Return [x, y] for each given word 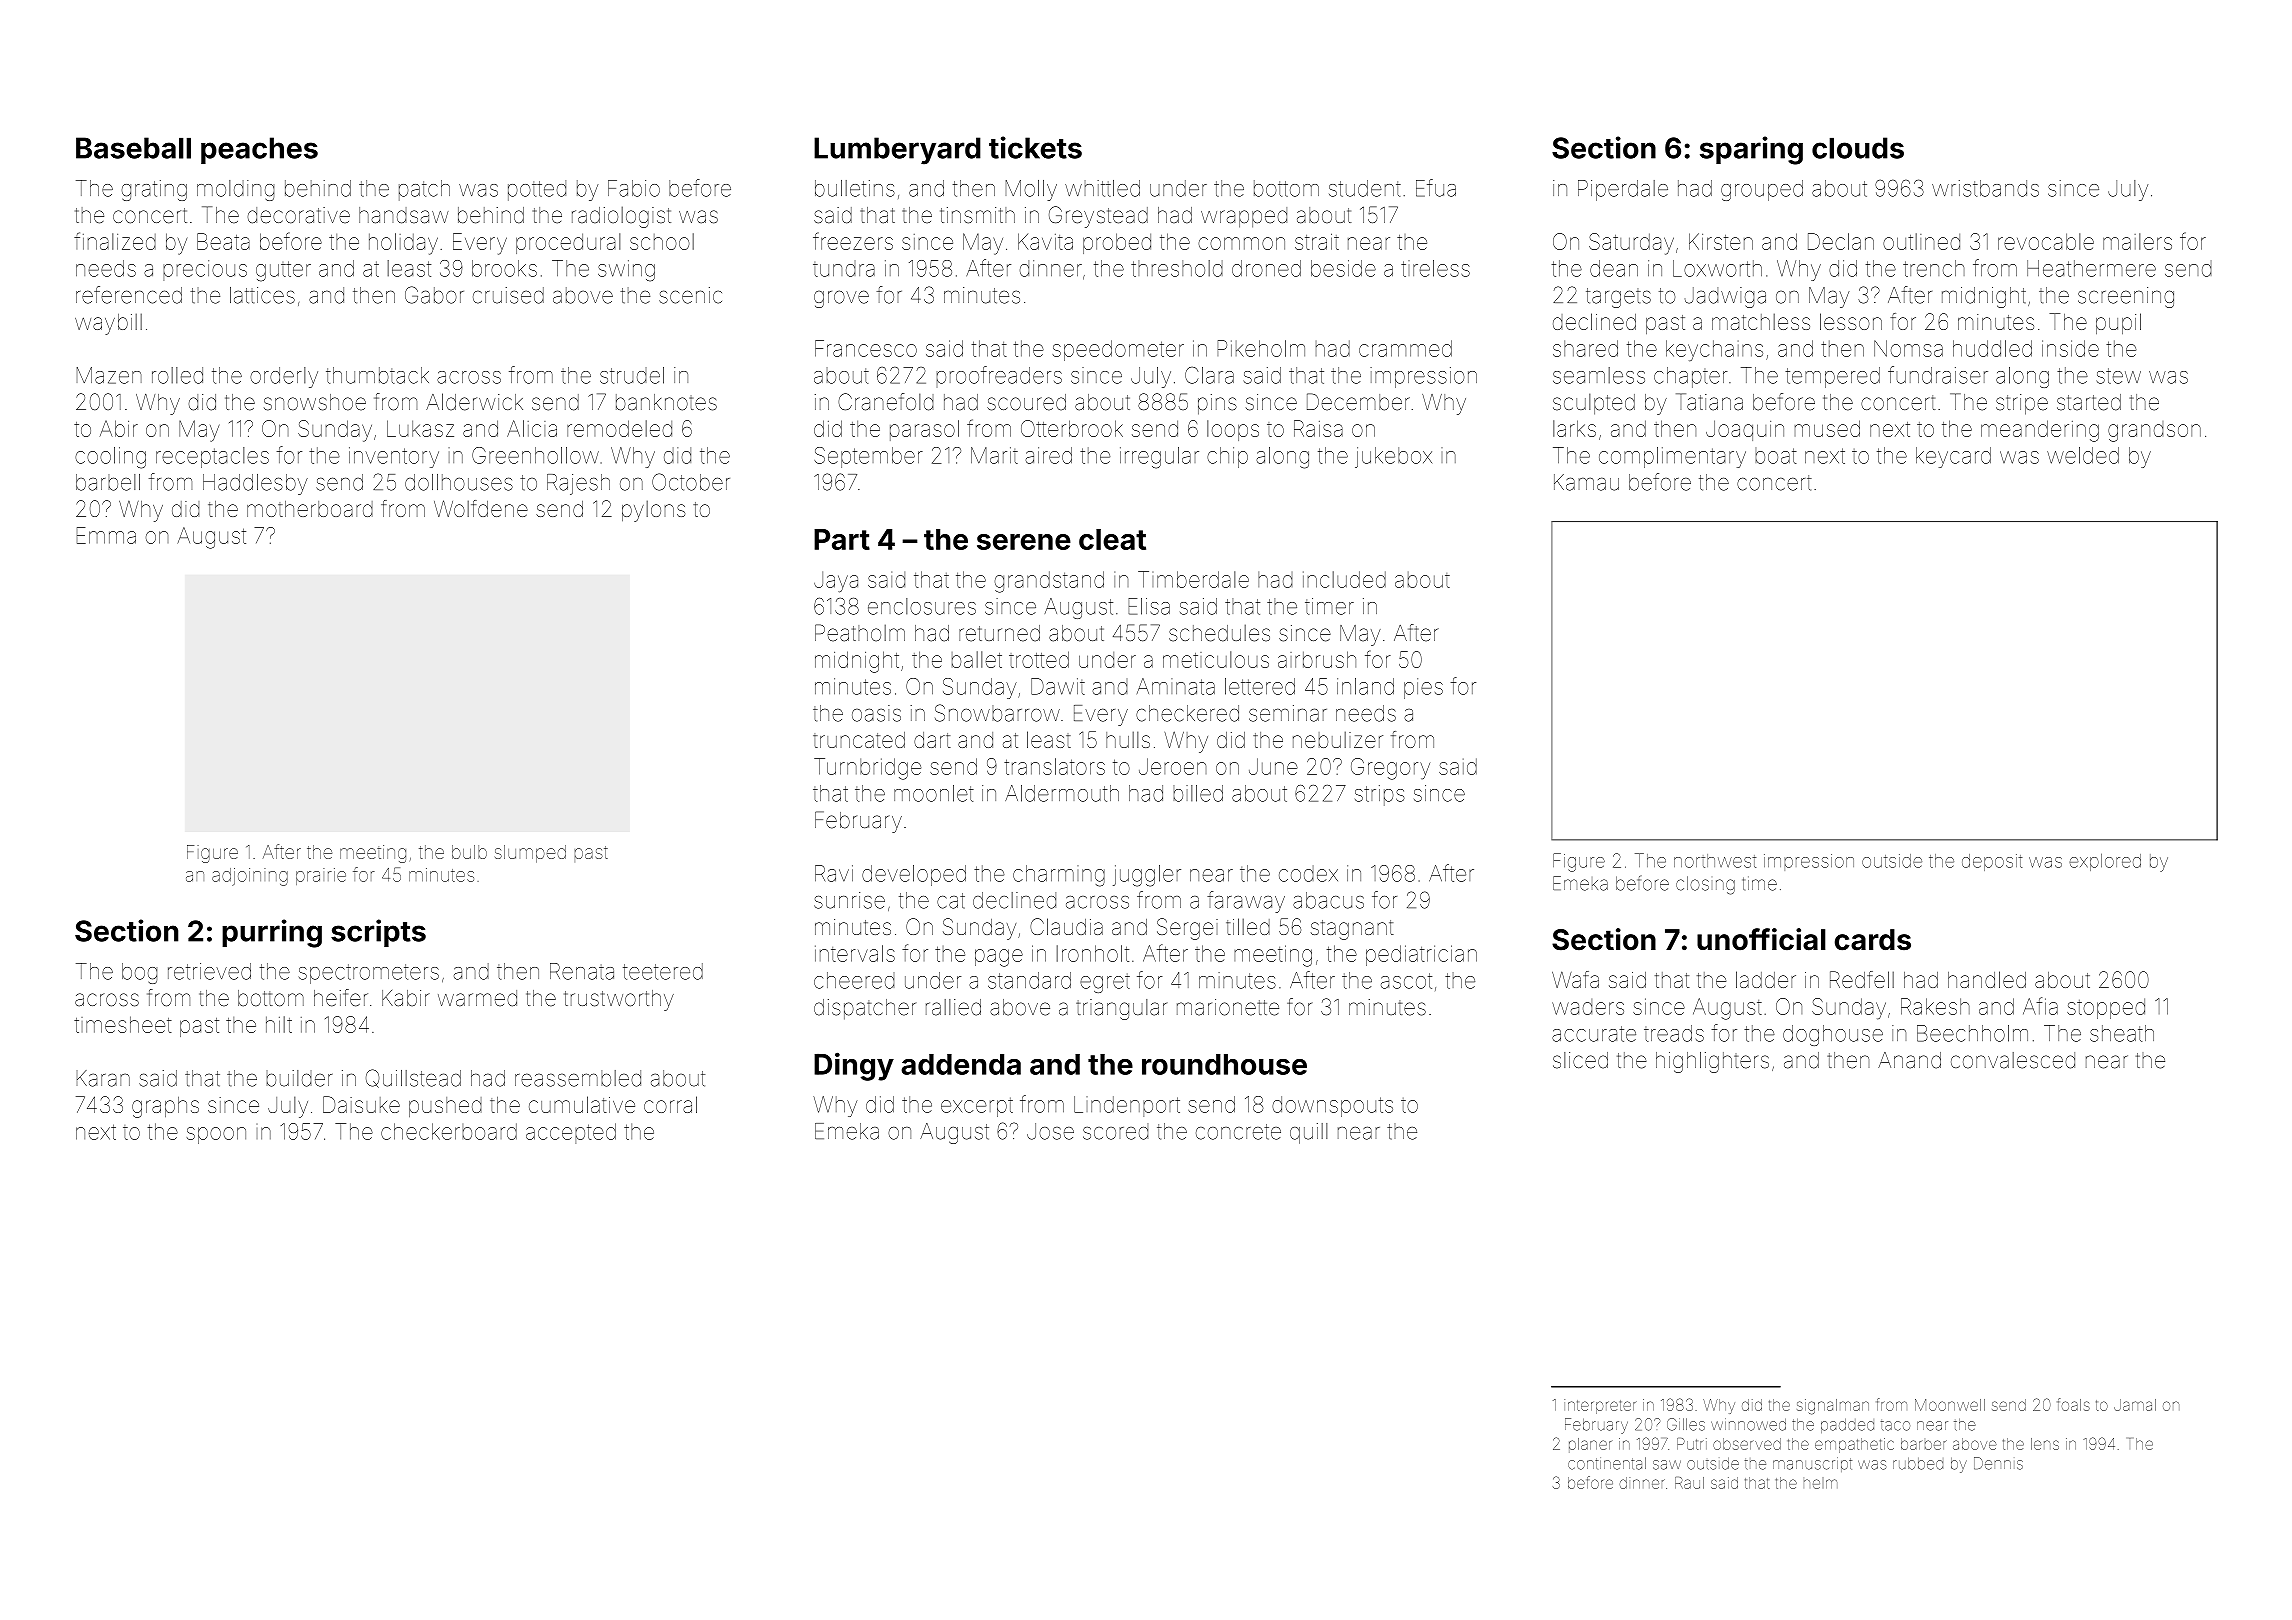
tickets [1035, 147]
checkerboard [449, 1131]
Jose [1050, 1131]
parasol [924, 430]
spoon [216, 1135]
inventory [394, 457]
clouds [1858, 148]
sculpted [1594, 404]
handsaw [404, 215]
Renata [582, 971]
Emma [106, 535]
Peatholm [860, 633]
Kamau [1586, 482]
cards [1873, 940]
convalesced [2013, 1060]
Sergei [1187, 929]
